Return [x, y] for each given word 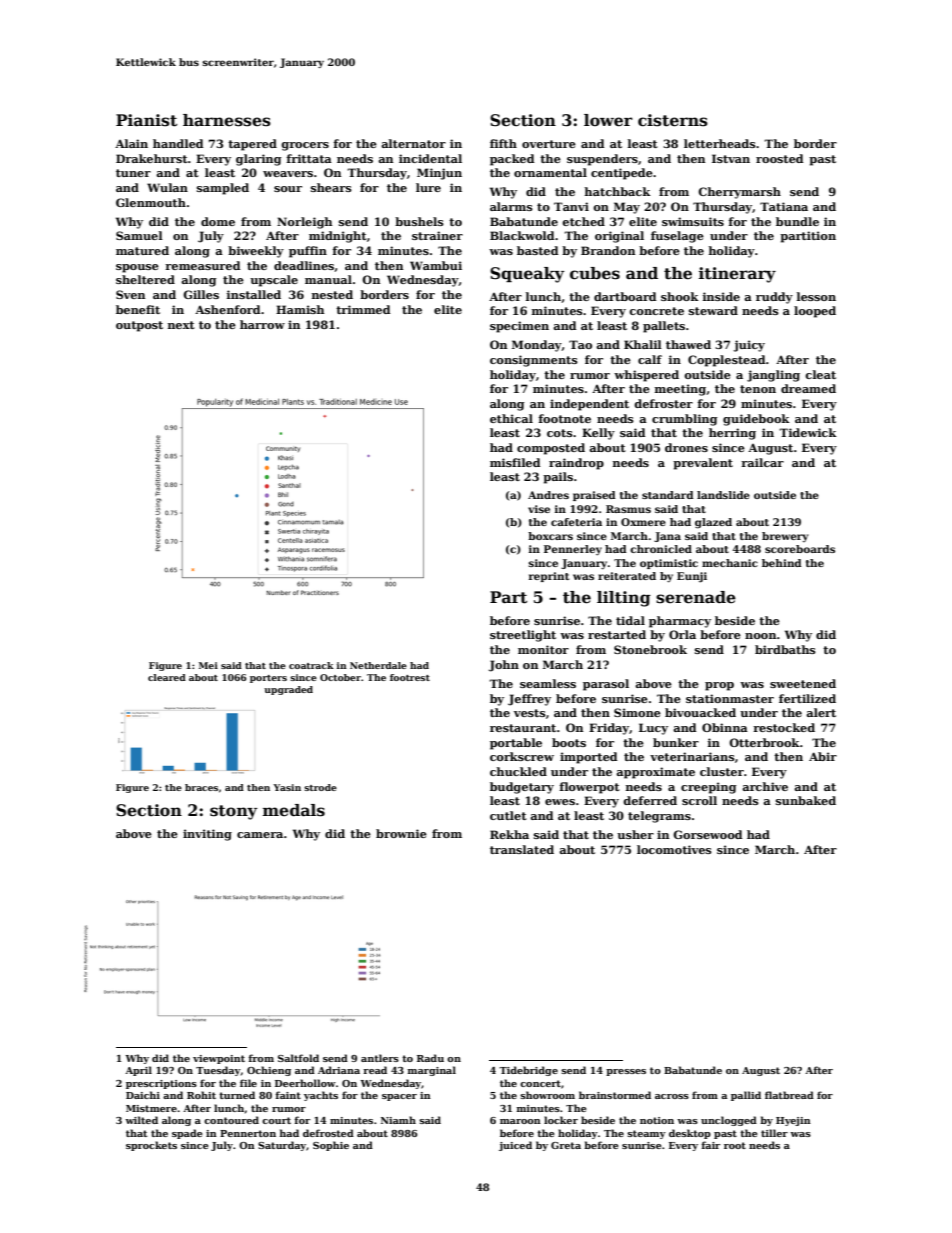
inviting [207, 835]
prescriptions [161, 1084]
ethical [511, 418]
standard [668, 495]
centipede [622, 174]
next [181, 325]
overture [549, 144]
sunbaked [806, 800]
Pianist [146, 120]
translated [522, 849]
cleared [167, 677]
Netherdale [378, 665]
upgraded [288, 690]
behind [782, 563]
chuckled [518, 771]
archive [765, 786]
